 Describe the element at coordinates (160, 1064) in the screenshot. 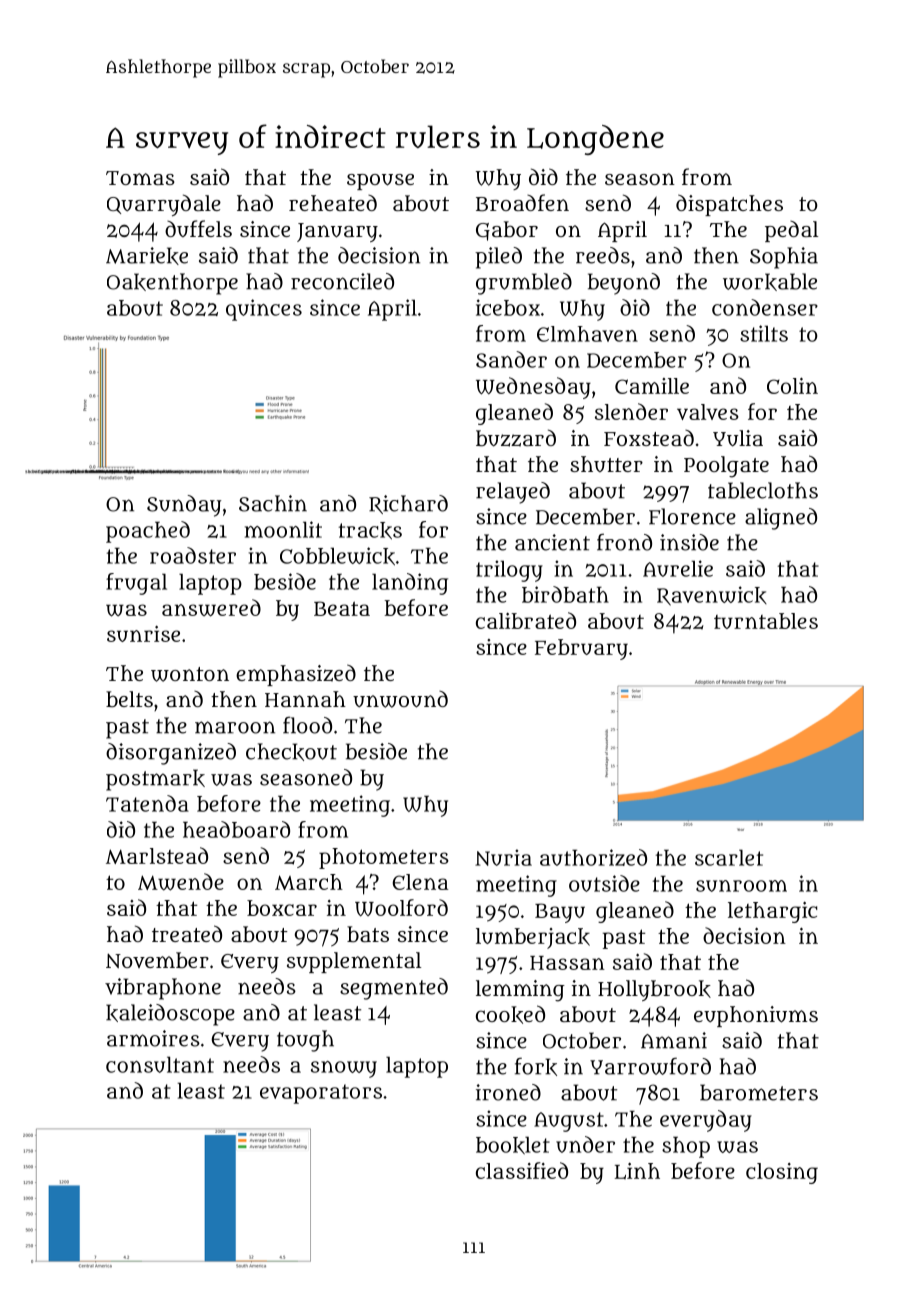

I see `consultant` at that location.
